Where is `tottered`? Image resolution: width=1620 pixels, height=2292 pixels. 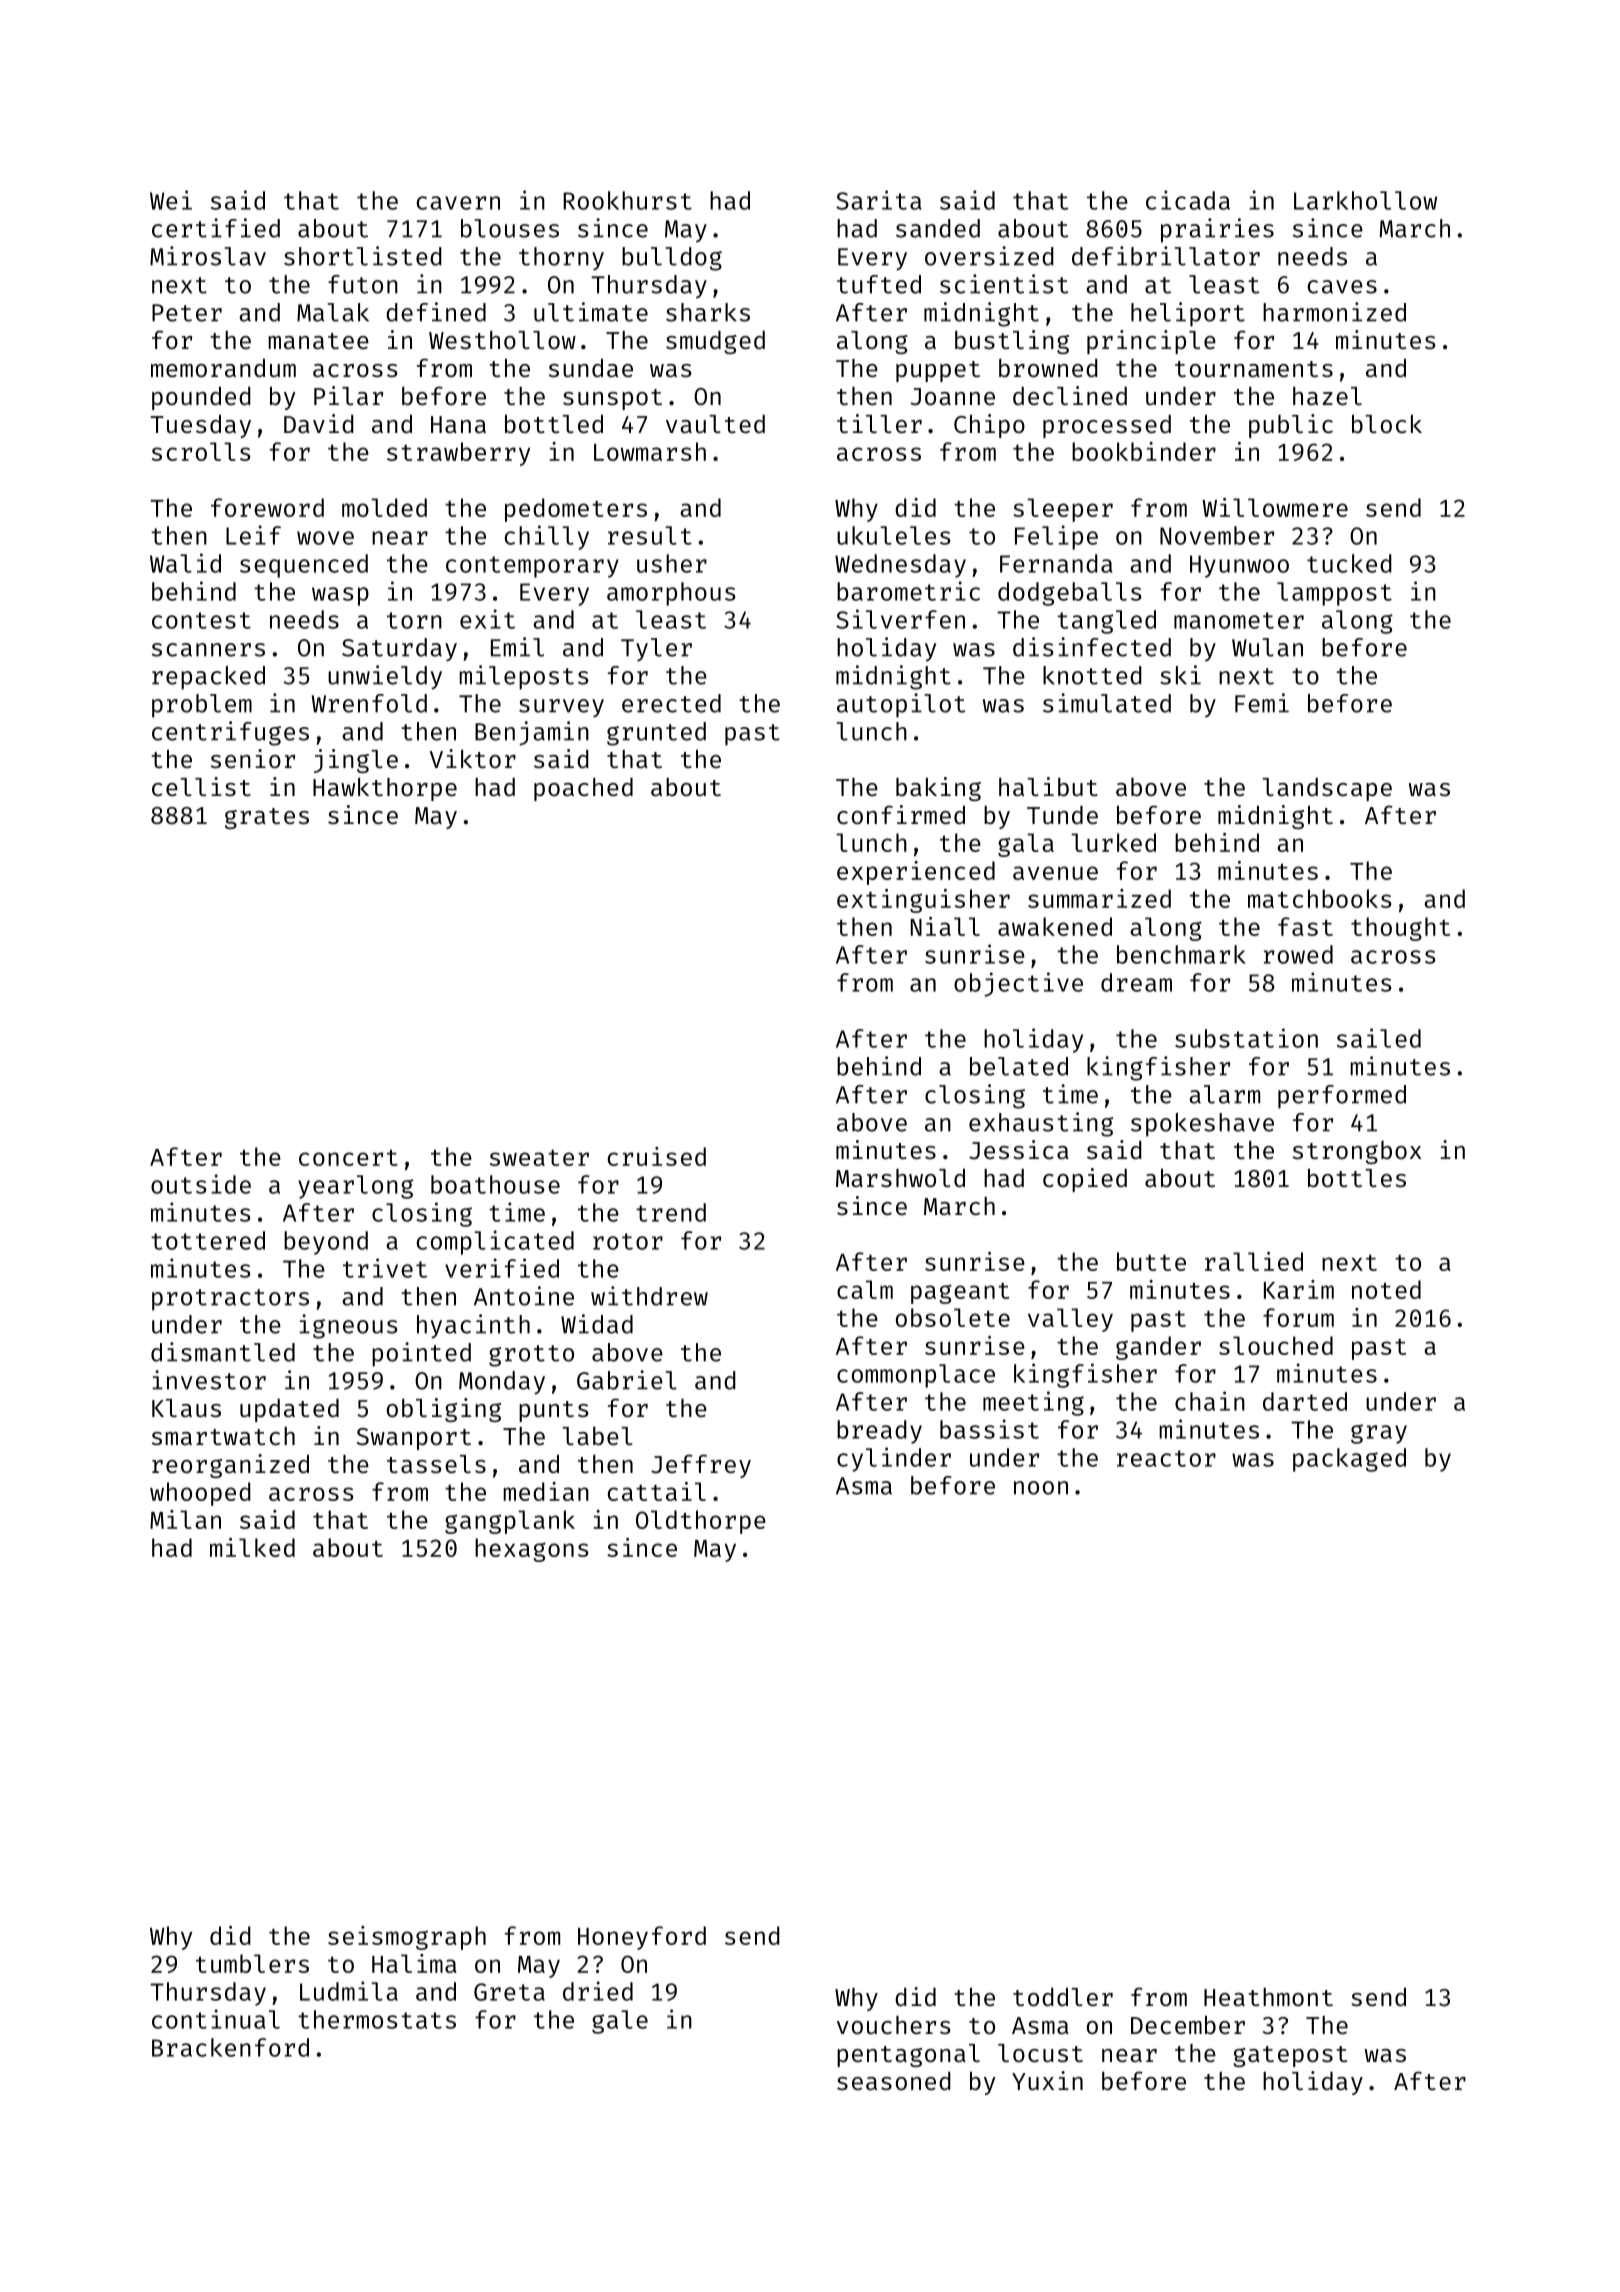 tottered is located at coordinates (208, 1240).
